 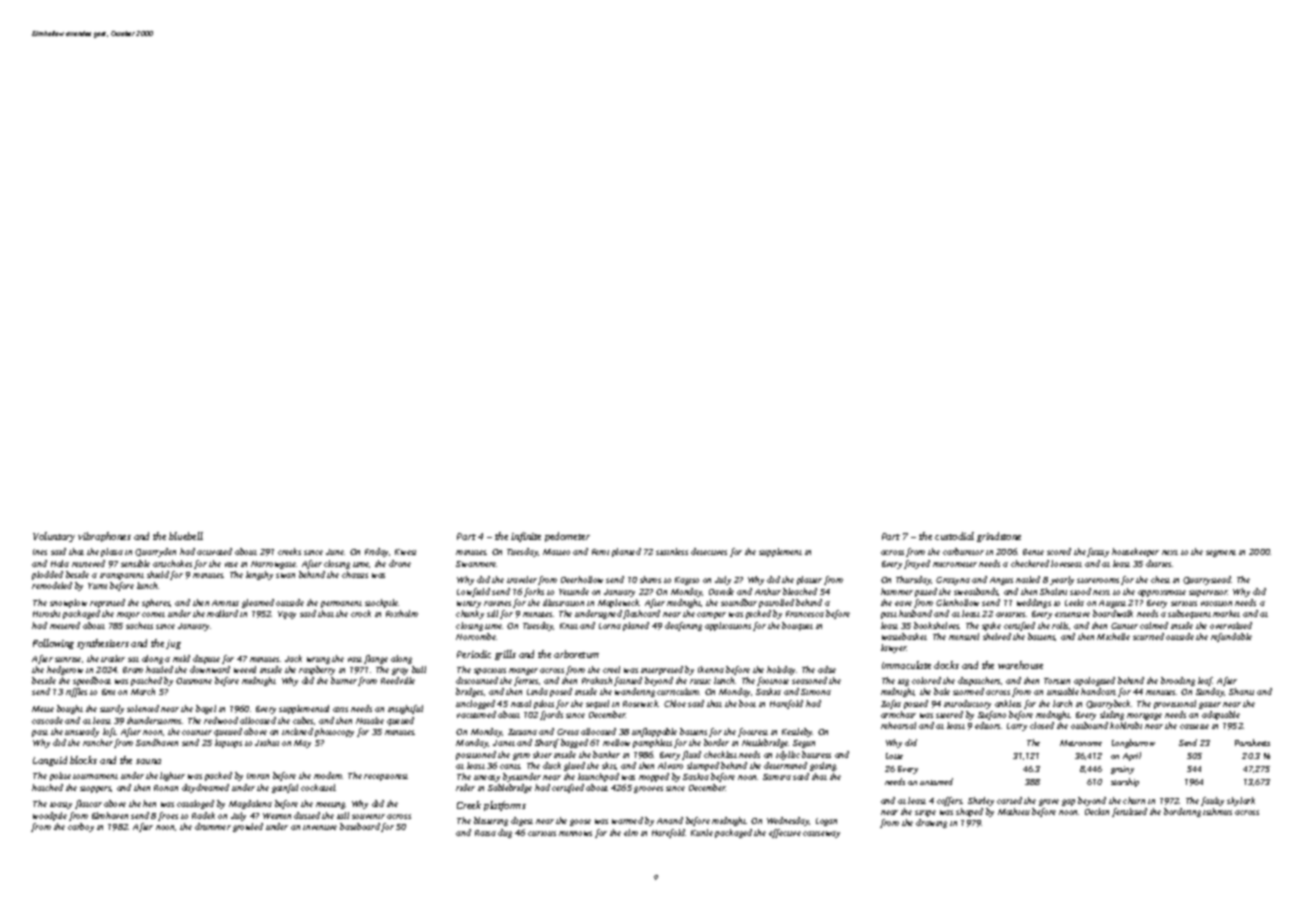 I want to click on grindstone, so click(x=999, y=537).
